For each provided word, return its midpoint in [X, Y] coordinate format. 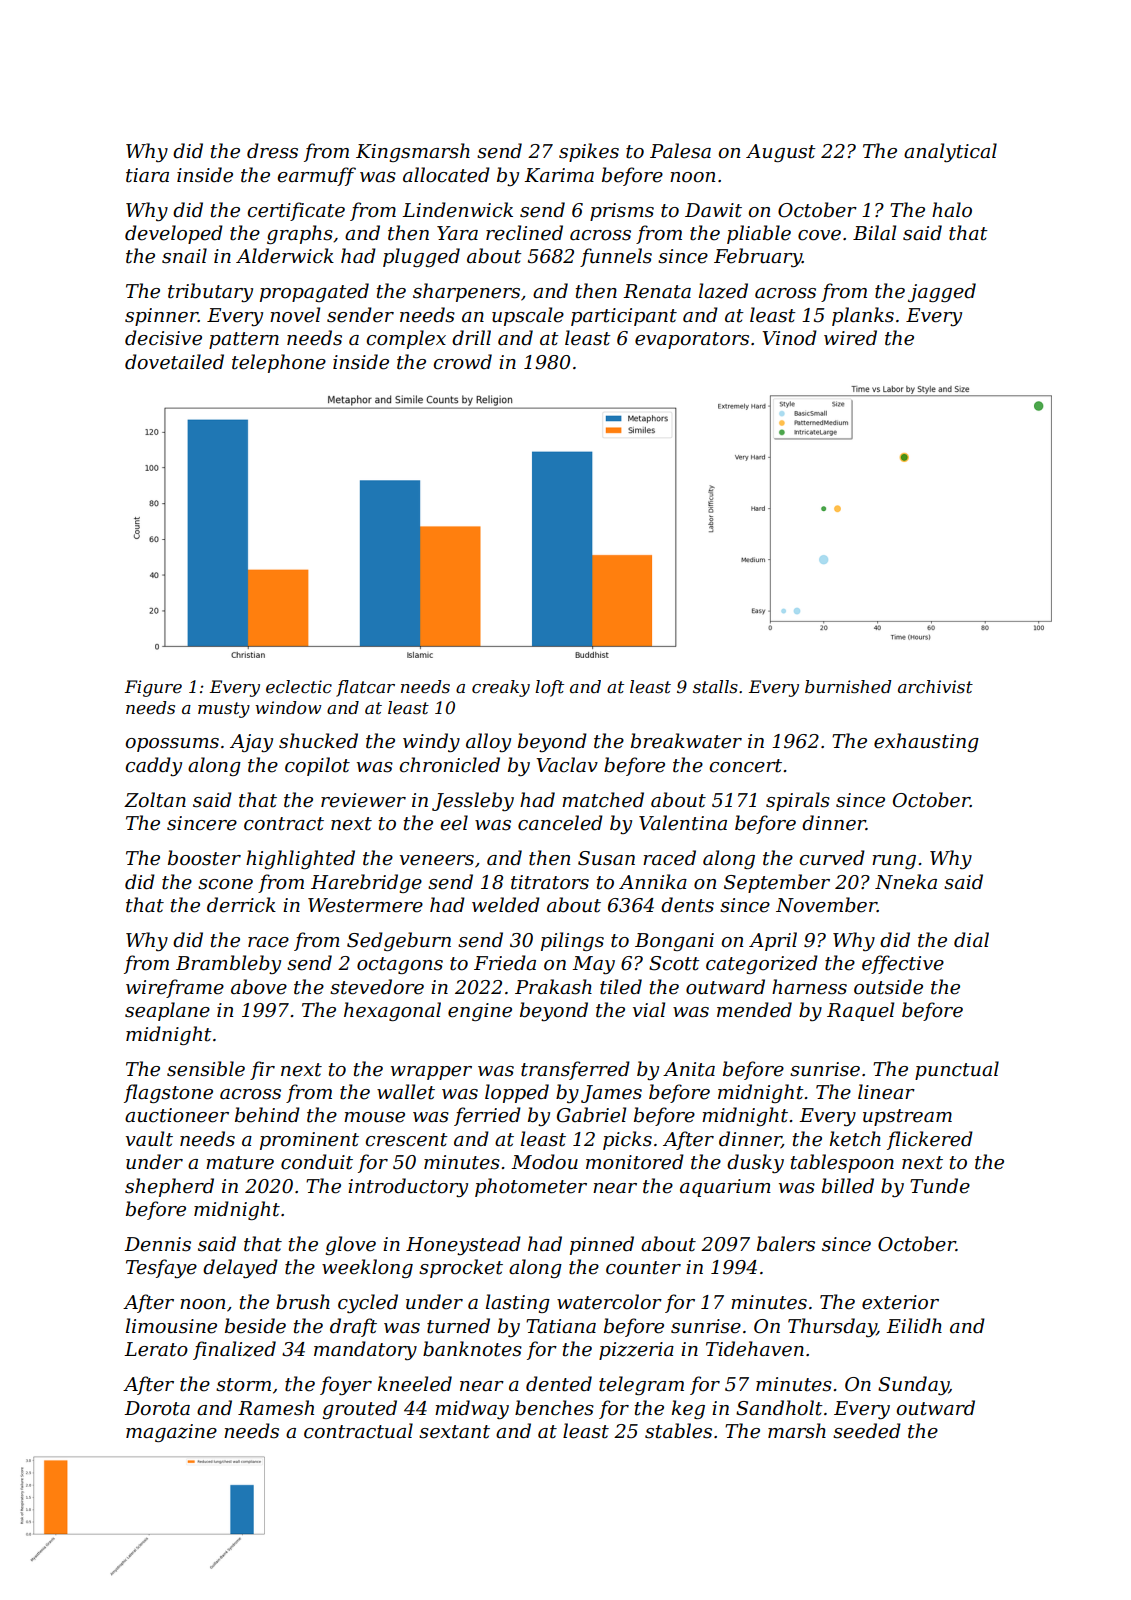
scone [225, 884]
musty [224, 710]
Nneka [906, 882]
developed [174, 234]
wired [850, 338]
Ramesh [276, 1408]
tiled [621, 987]
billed [848, 1186]
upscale [528, 316]
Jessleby [473, 801]
